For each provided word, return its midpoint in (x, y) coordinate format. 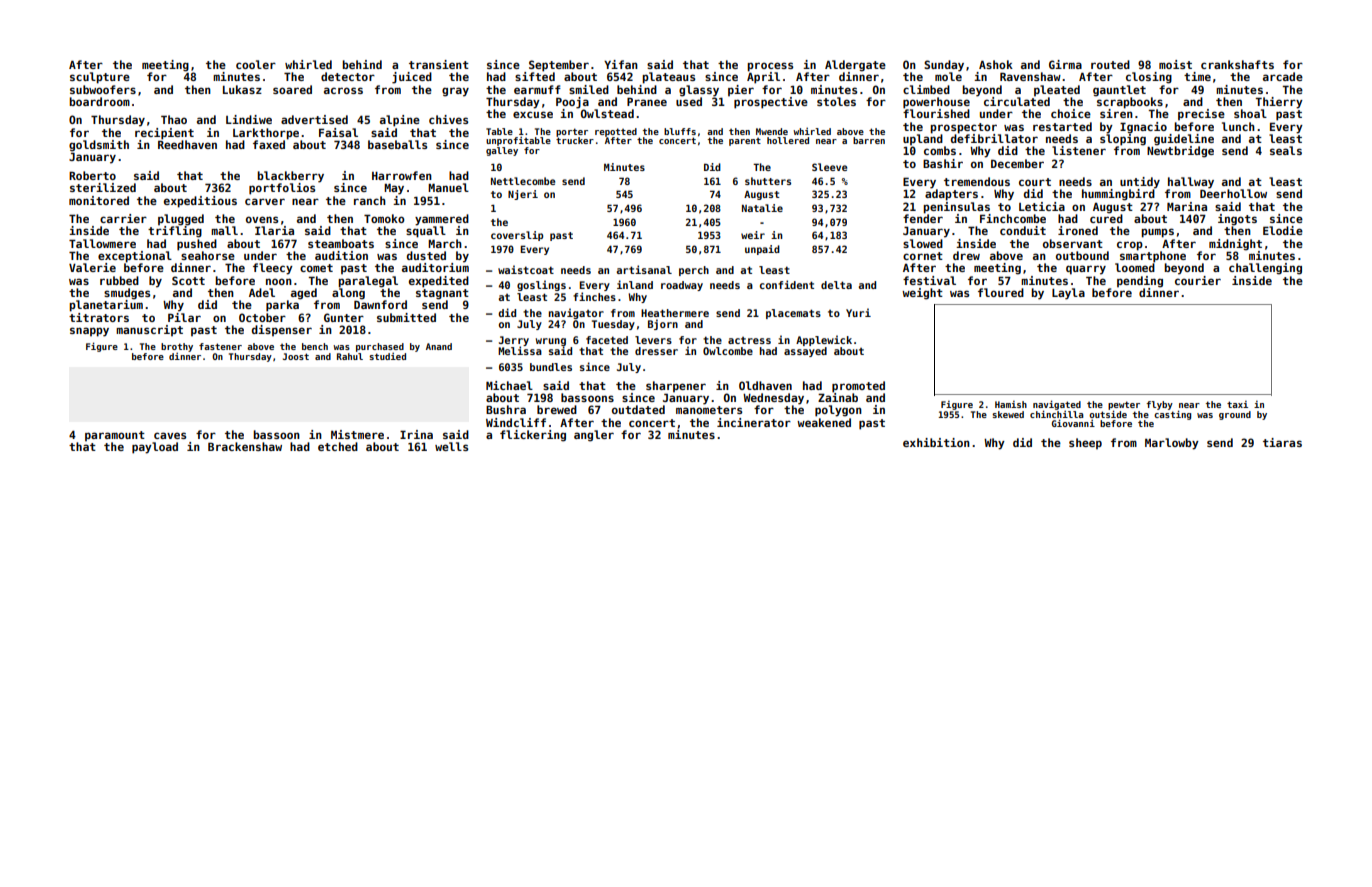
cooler (256, 64)
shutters (768, 181)
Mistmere (357, 434)
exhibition (936, 442)
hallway (1191, 183)
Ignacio (1143, 127)
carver (265, 201)
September (559, 66)
